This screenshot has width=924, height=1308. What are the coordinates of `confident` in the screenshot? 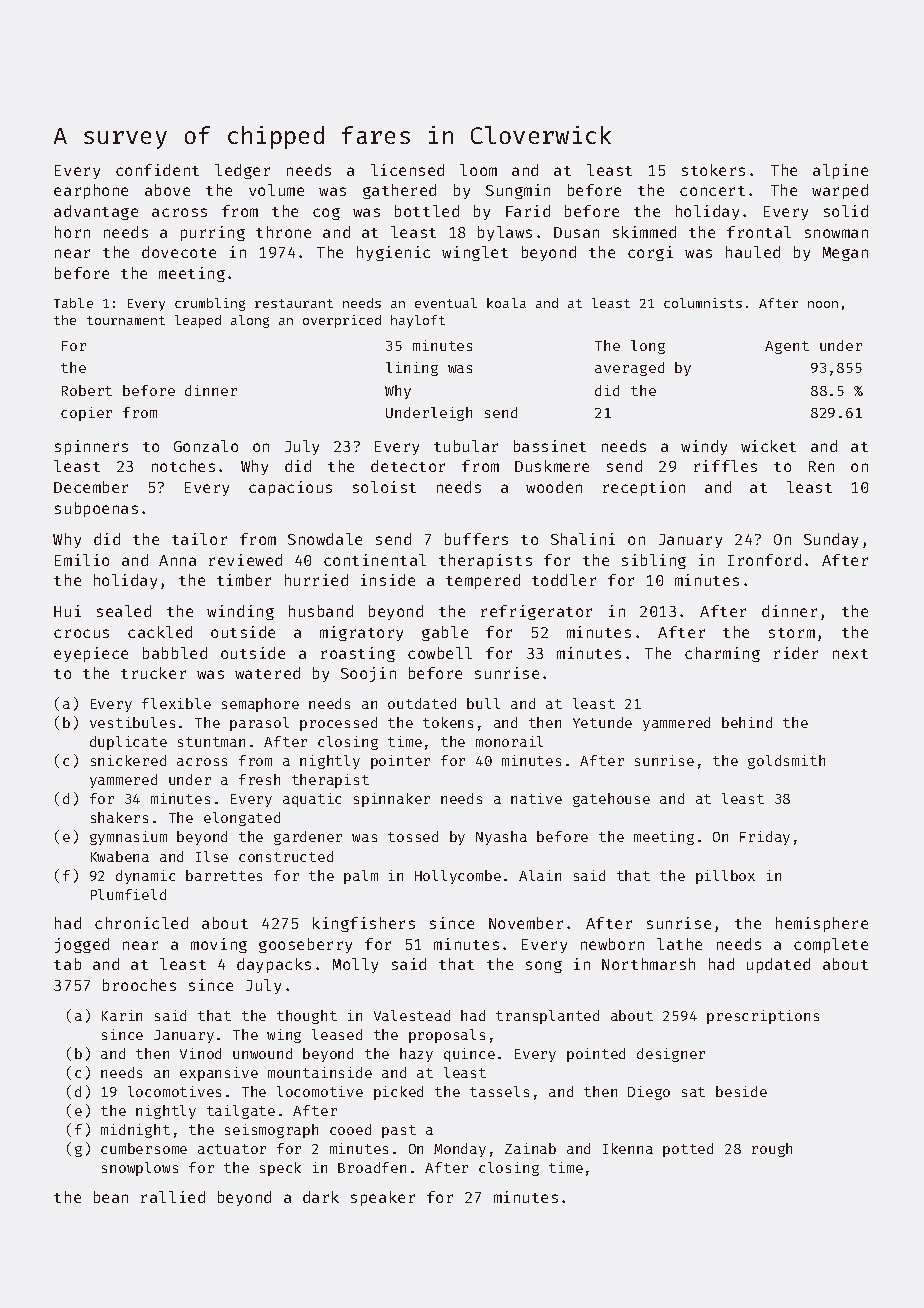 It's located at (157, 170).
